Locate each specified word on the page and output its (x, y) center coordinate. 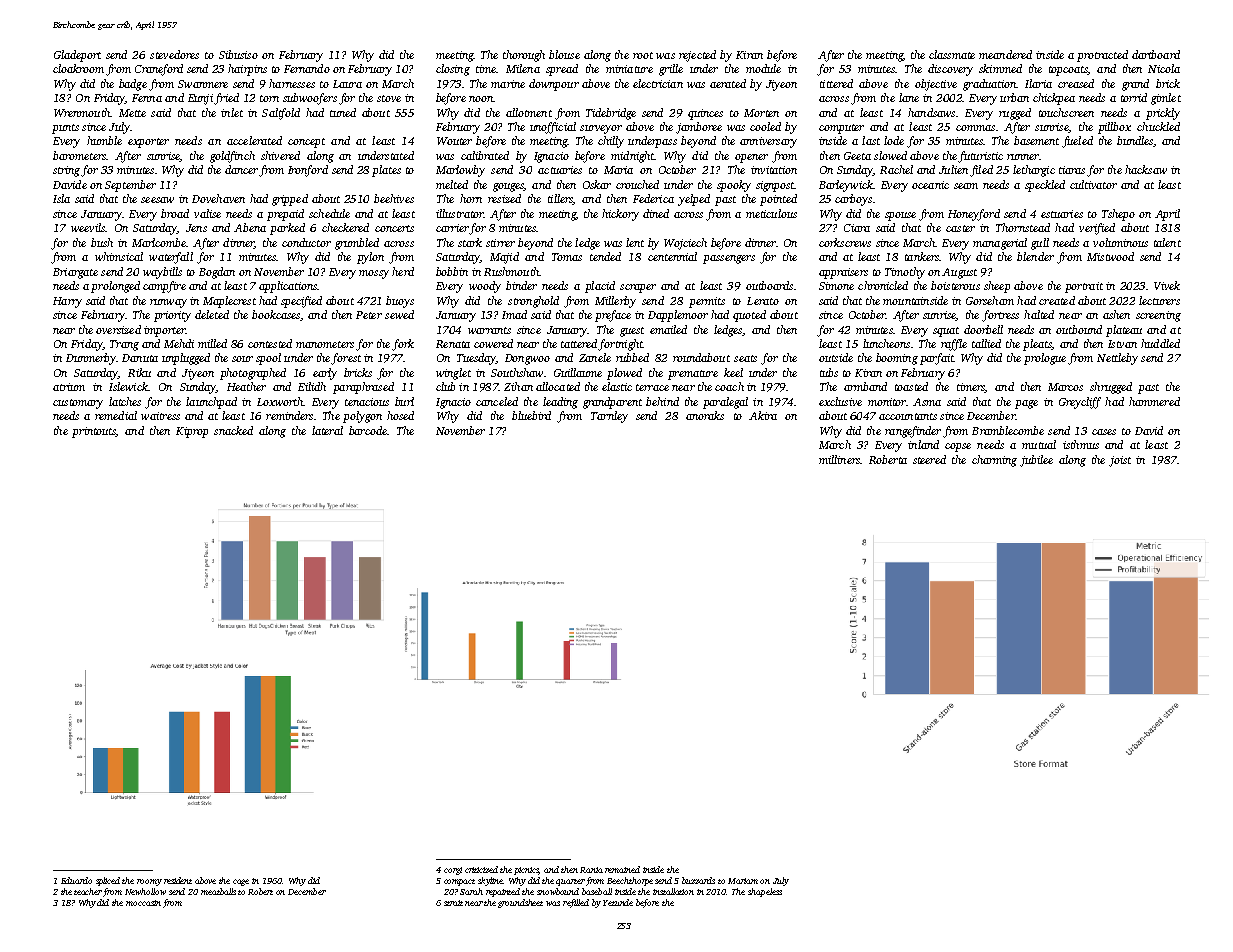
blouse (564, 54)
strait (453, 903)
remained (622, 869)
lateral (327, 430)
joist (1120, 461)
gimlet (1166, 99)
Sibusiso (238, 54)
